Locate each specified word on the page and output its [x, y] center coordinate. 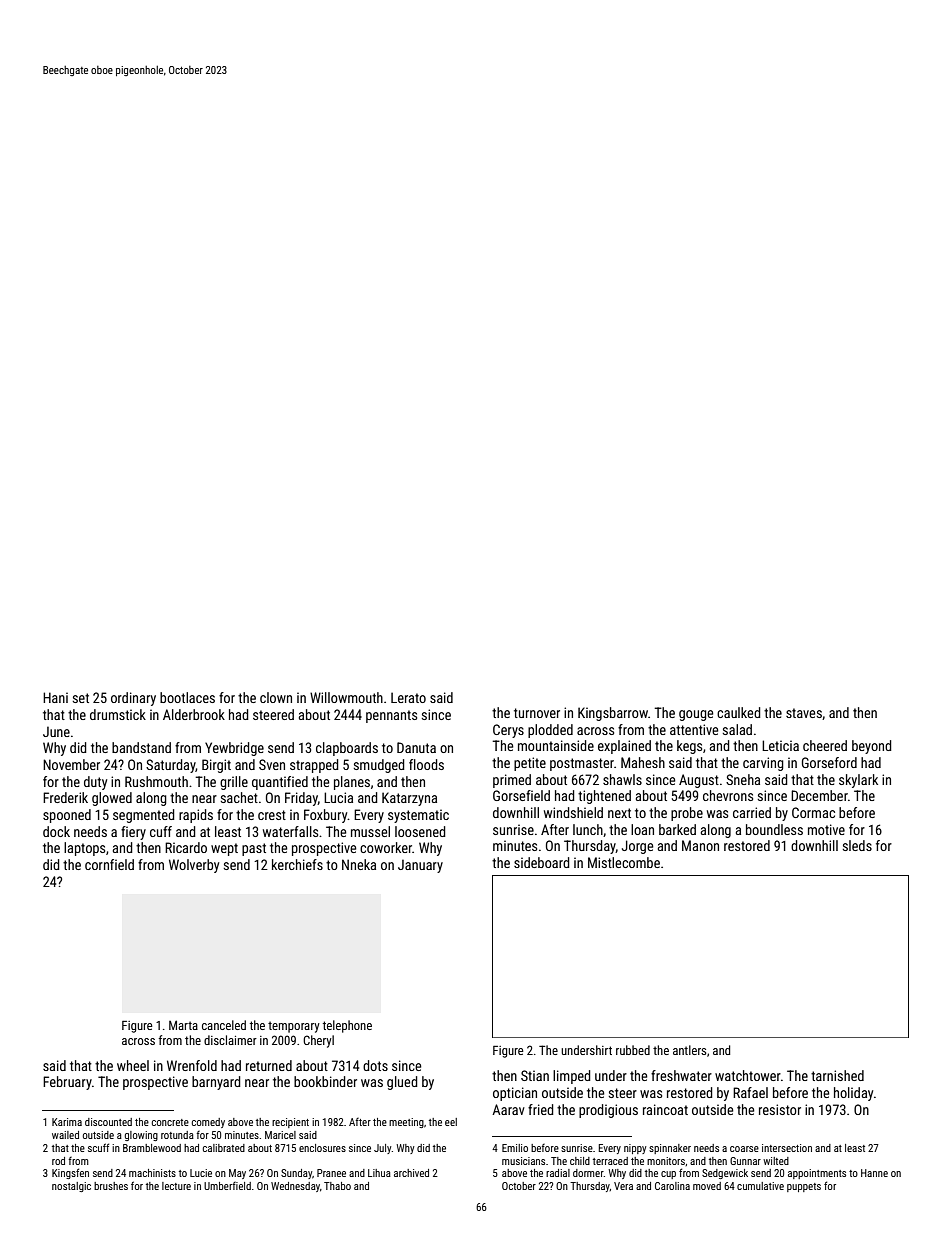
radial [558, 1173]
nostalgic [71, 1187]
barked [677, 829]
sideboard [541, 862]
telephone [347, 1026]
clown [276, 697]
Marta [183, 1025]
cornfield [109, 864]
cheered [825, 745]
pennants [391, 716]
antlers [690, 1050]
